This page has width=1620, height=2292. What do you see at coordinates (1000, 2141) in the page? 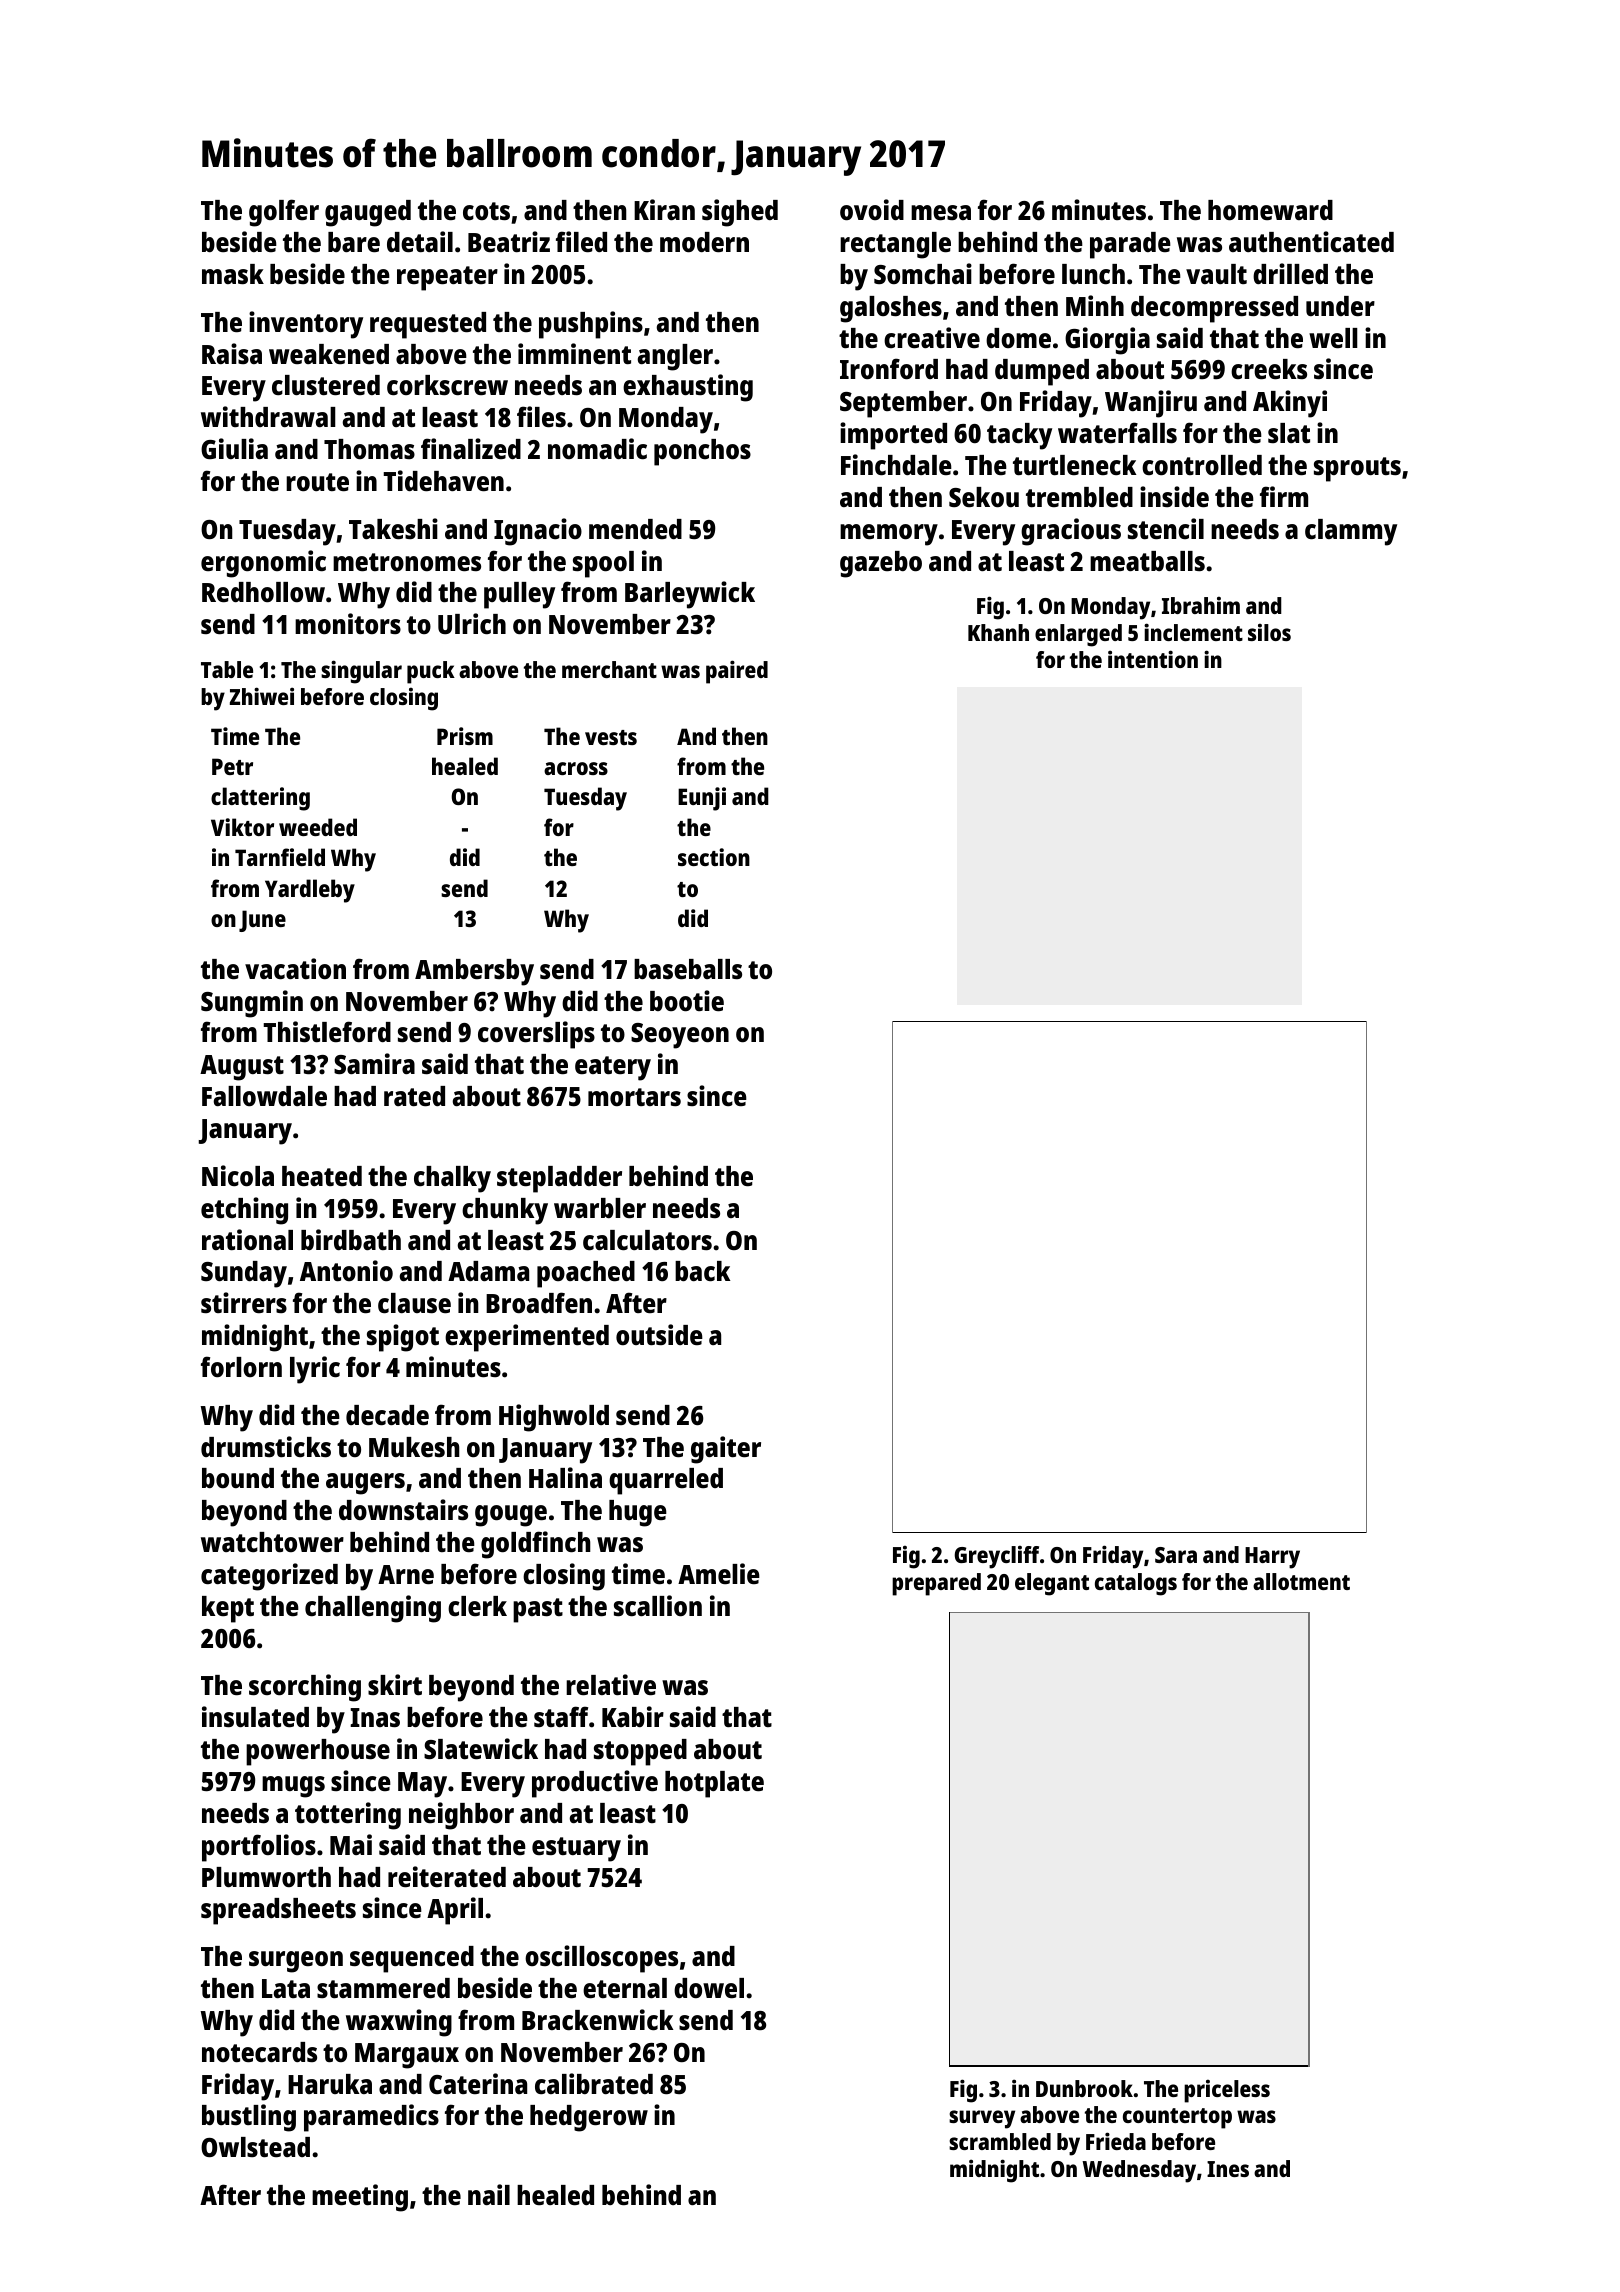
I see `scrambled` at bounding box center [1000, 2141].
